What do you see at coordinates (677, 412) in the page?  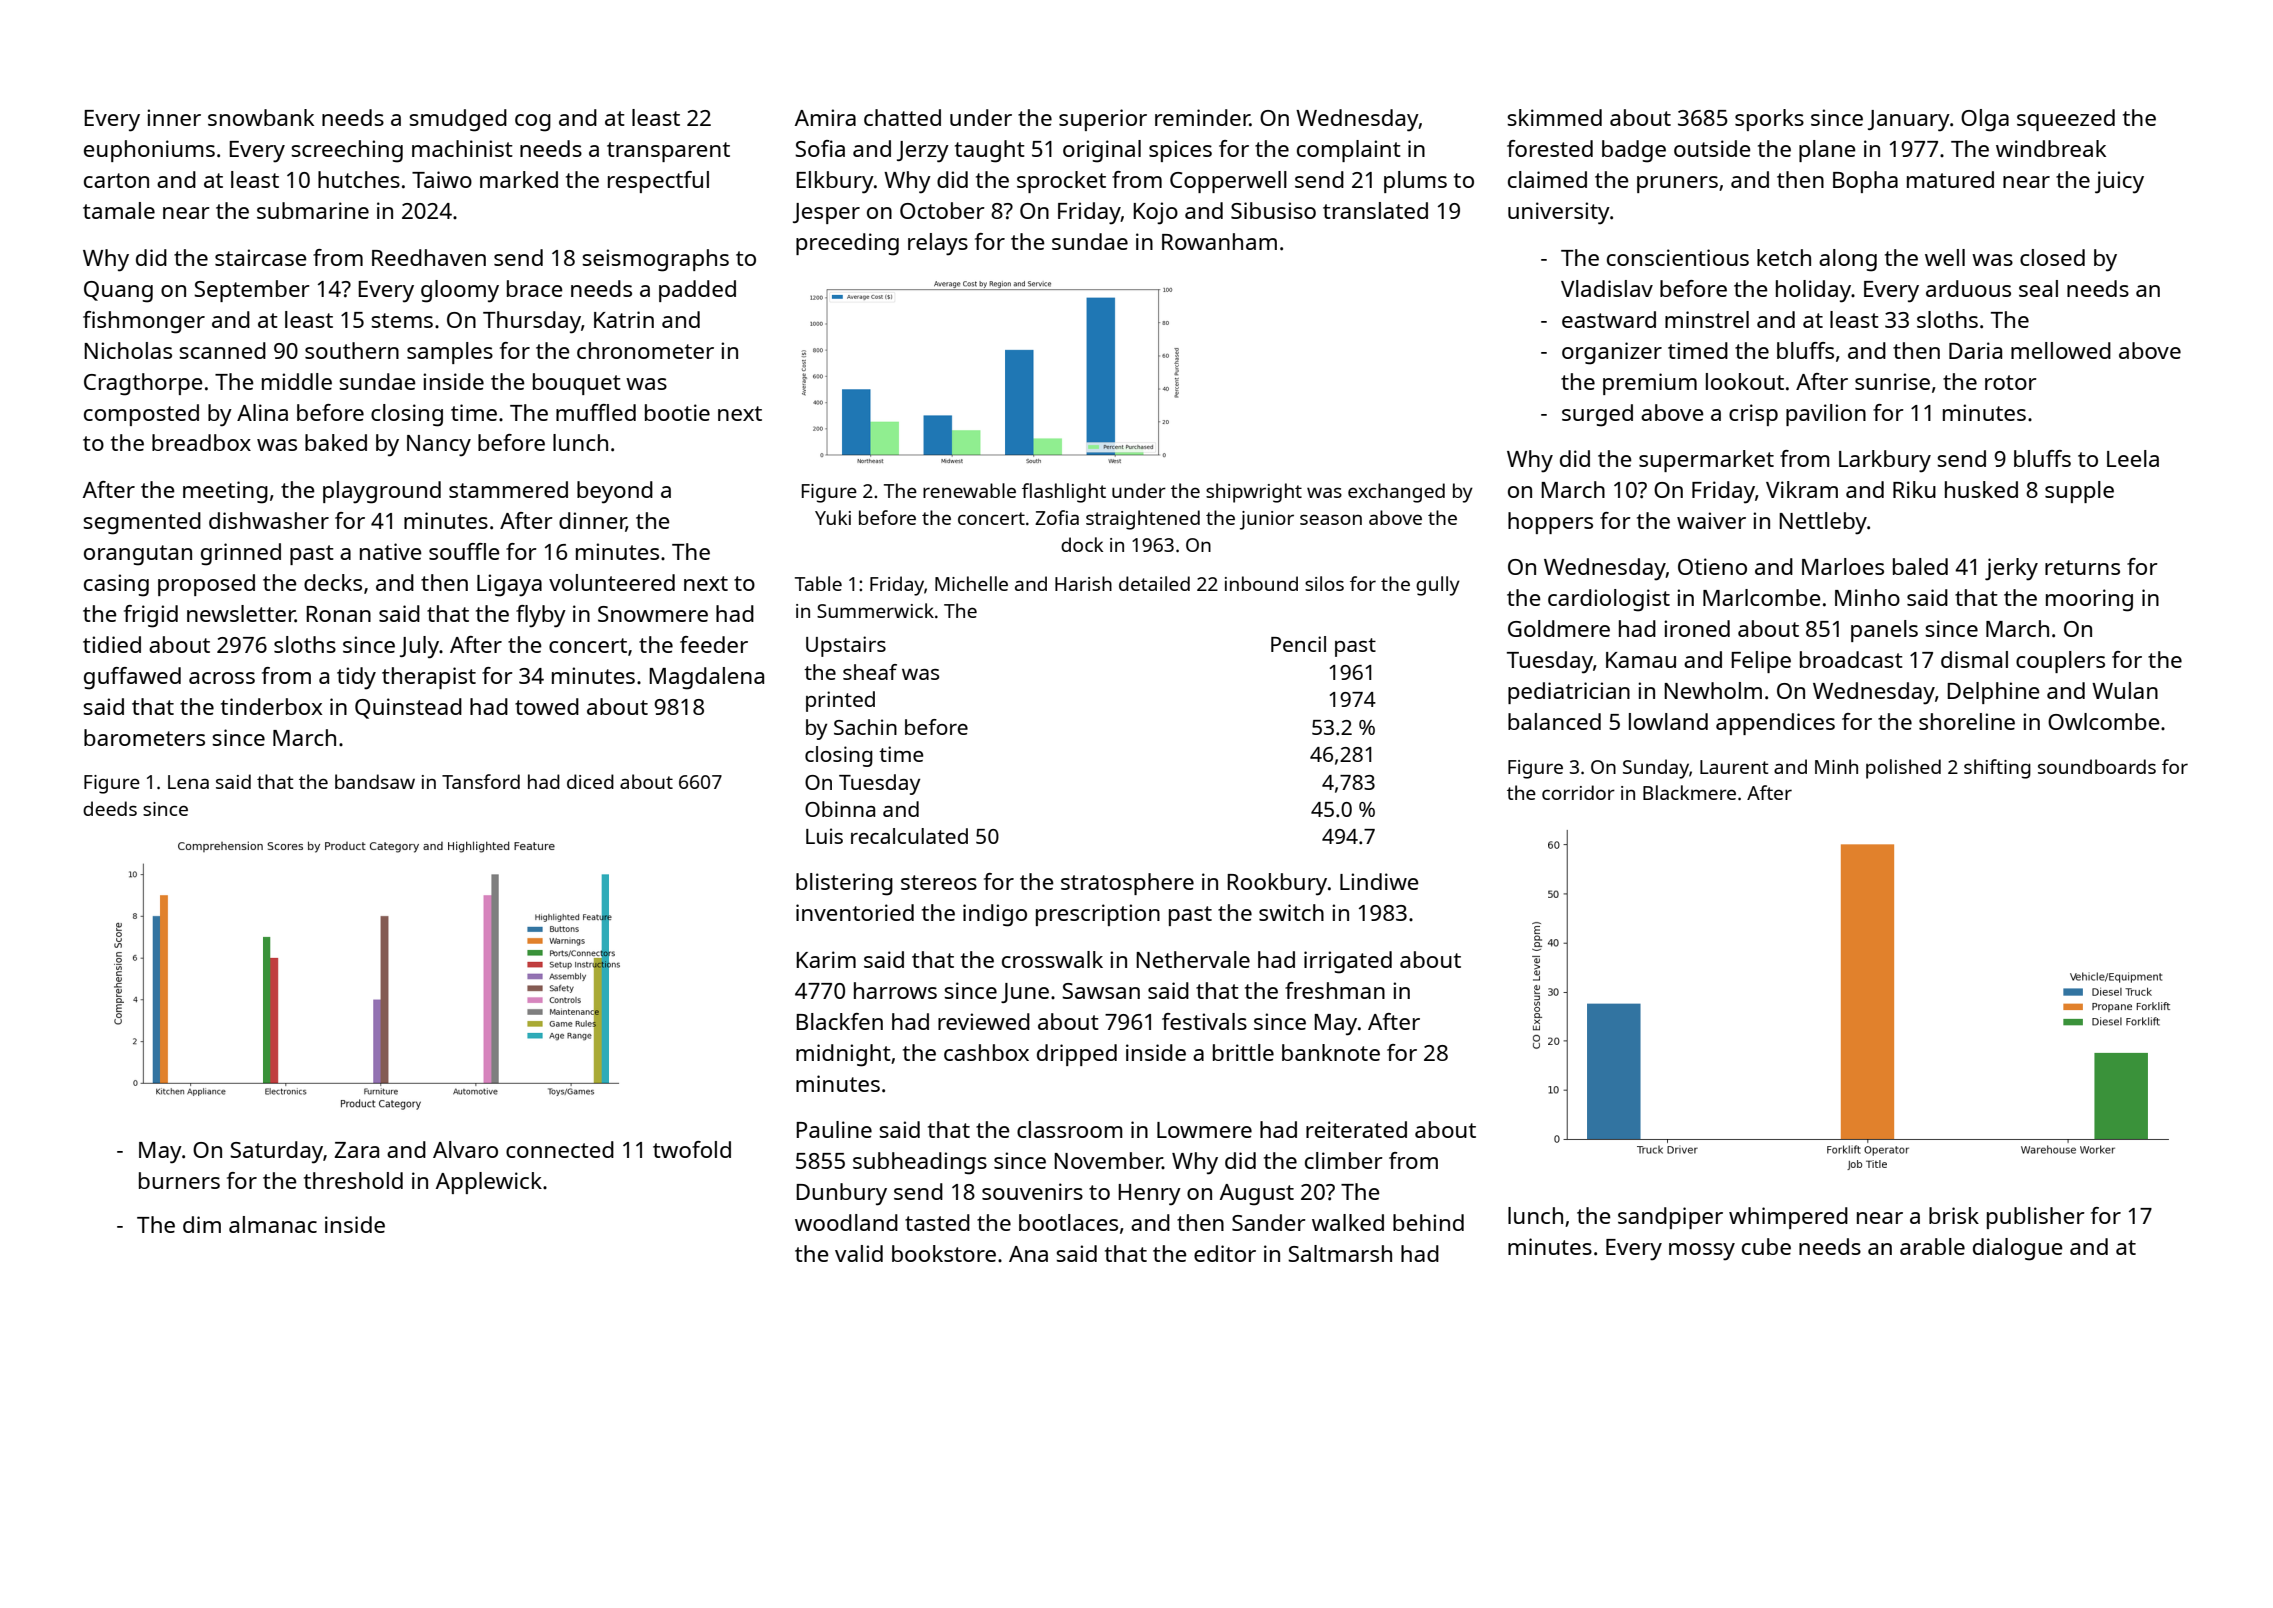 I see `bootie` at bounding box center [677, 412].
